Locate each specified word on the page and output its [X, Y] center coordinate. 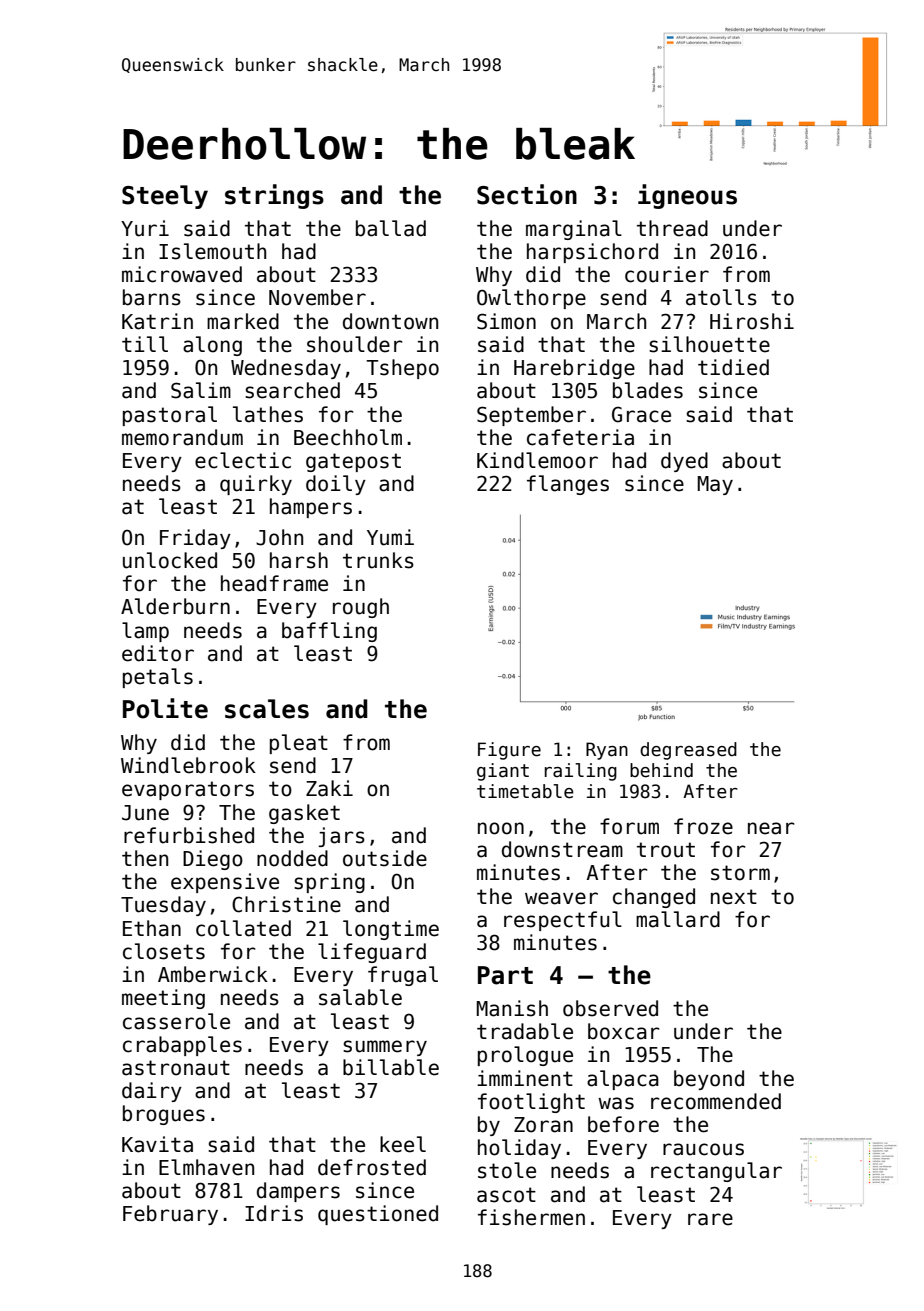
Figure [509, 751]
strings [274, 196]
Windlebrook [188, 765]
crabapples [182, 1046]
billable [391, 1067]
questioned [378, 1215]
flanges [568, 485]
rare [710, 1219]
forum [629, 826]
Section [527, 194]
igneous [687, 196]
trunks [378, 560]
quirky [256, 485]
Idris [274, 1213]
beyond [709, 1080]
